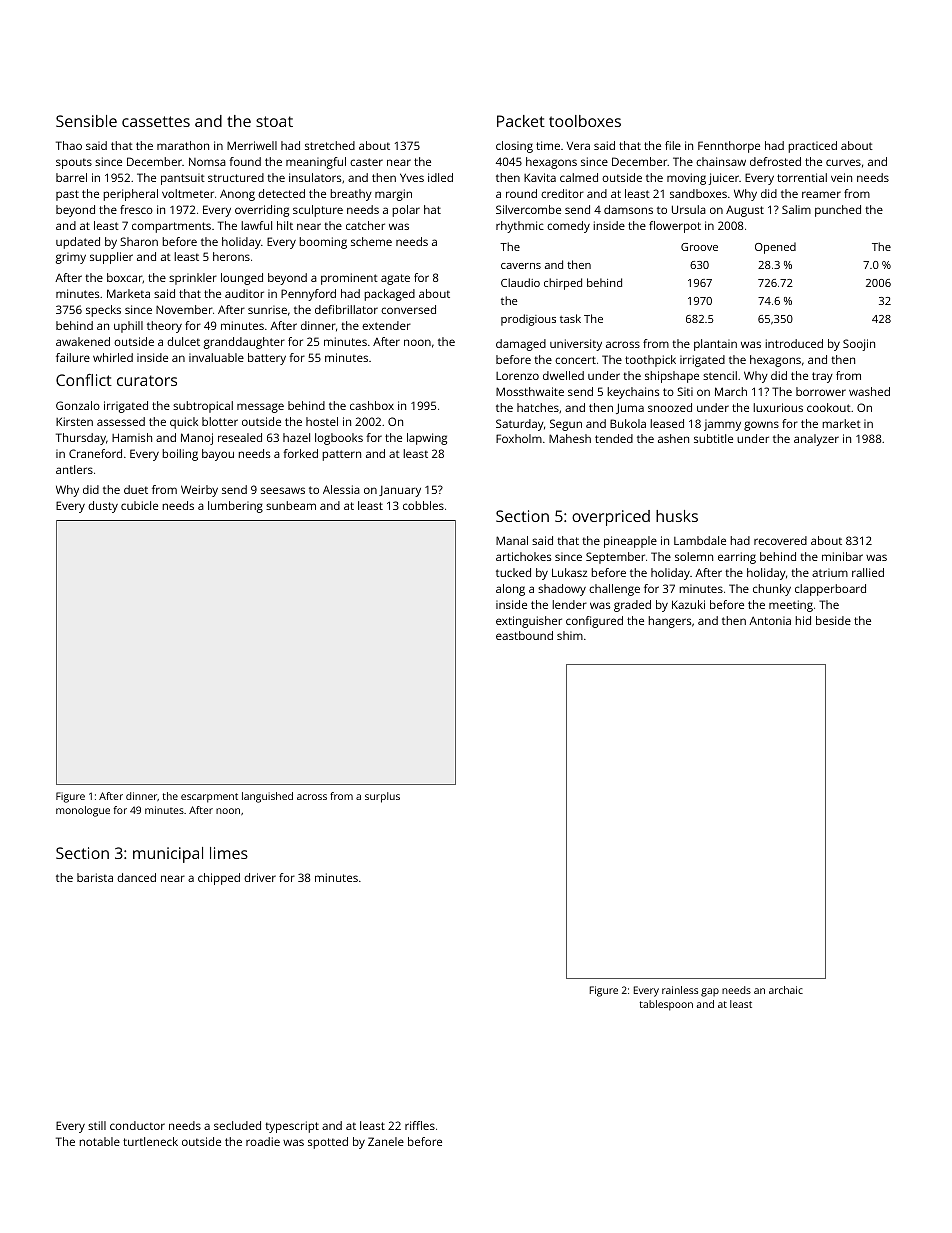 Image resolution: width=952 pixels, height=1233 pixels. What do you see at coordinates (219, 879) in the screenshot?
I see `chipped` at bounding box center [219, 879].
